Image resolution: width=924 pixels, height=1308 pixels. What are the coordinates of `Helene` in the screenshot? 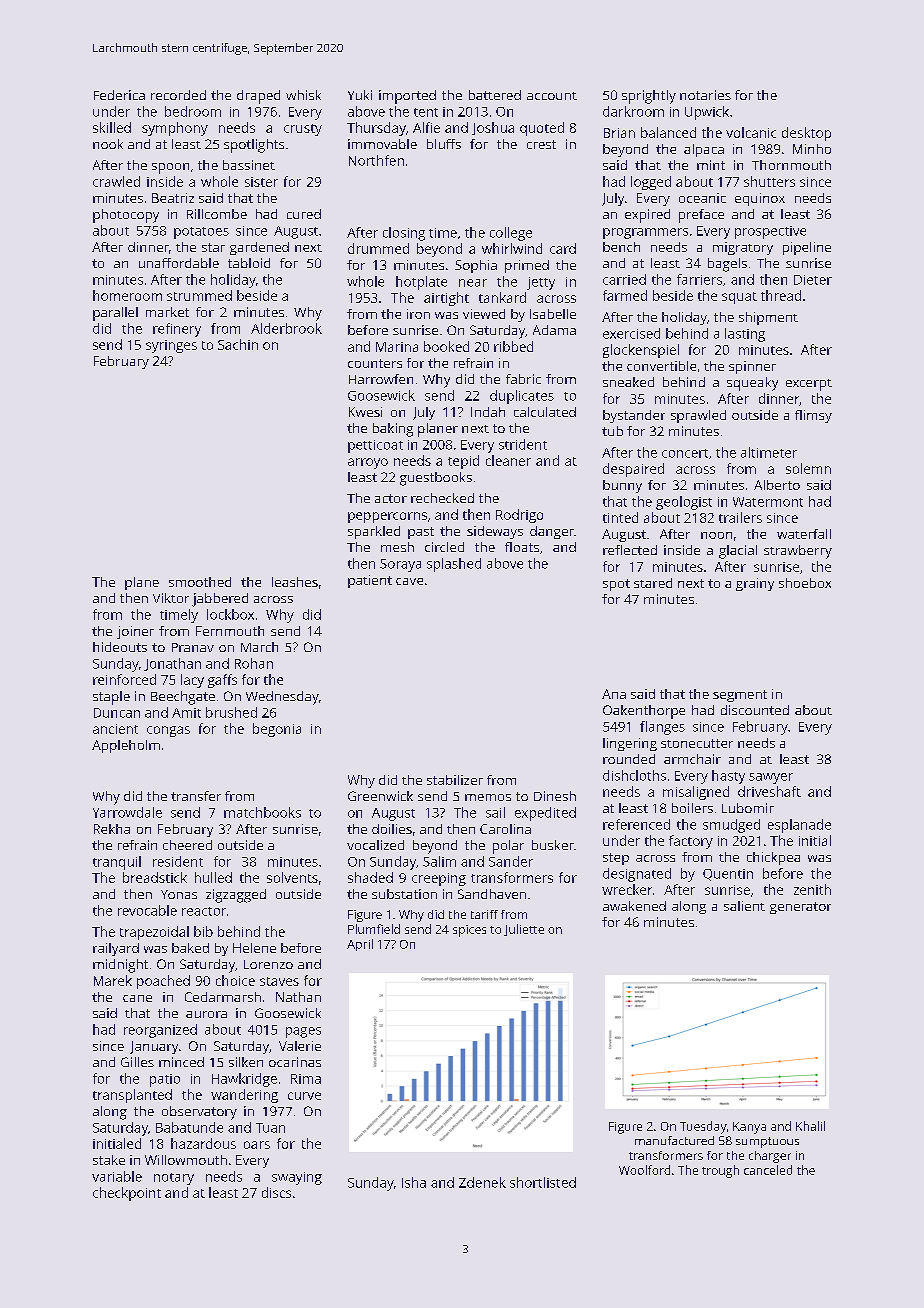 It's located at (254, 948).
